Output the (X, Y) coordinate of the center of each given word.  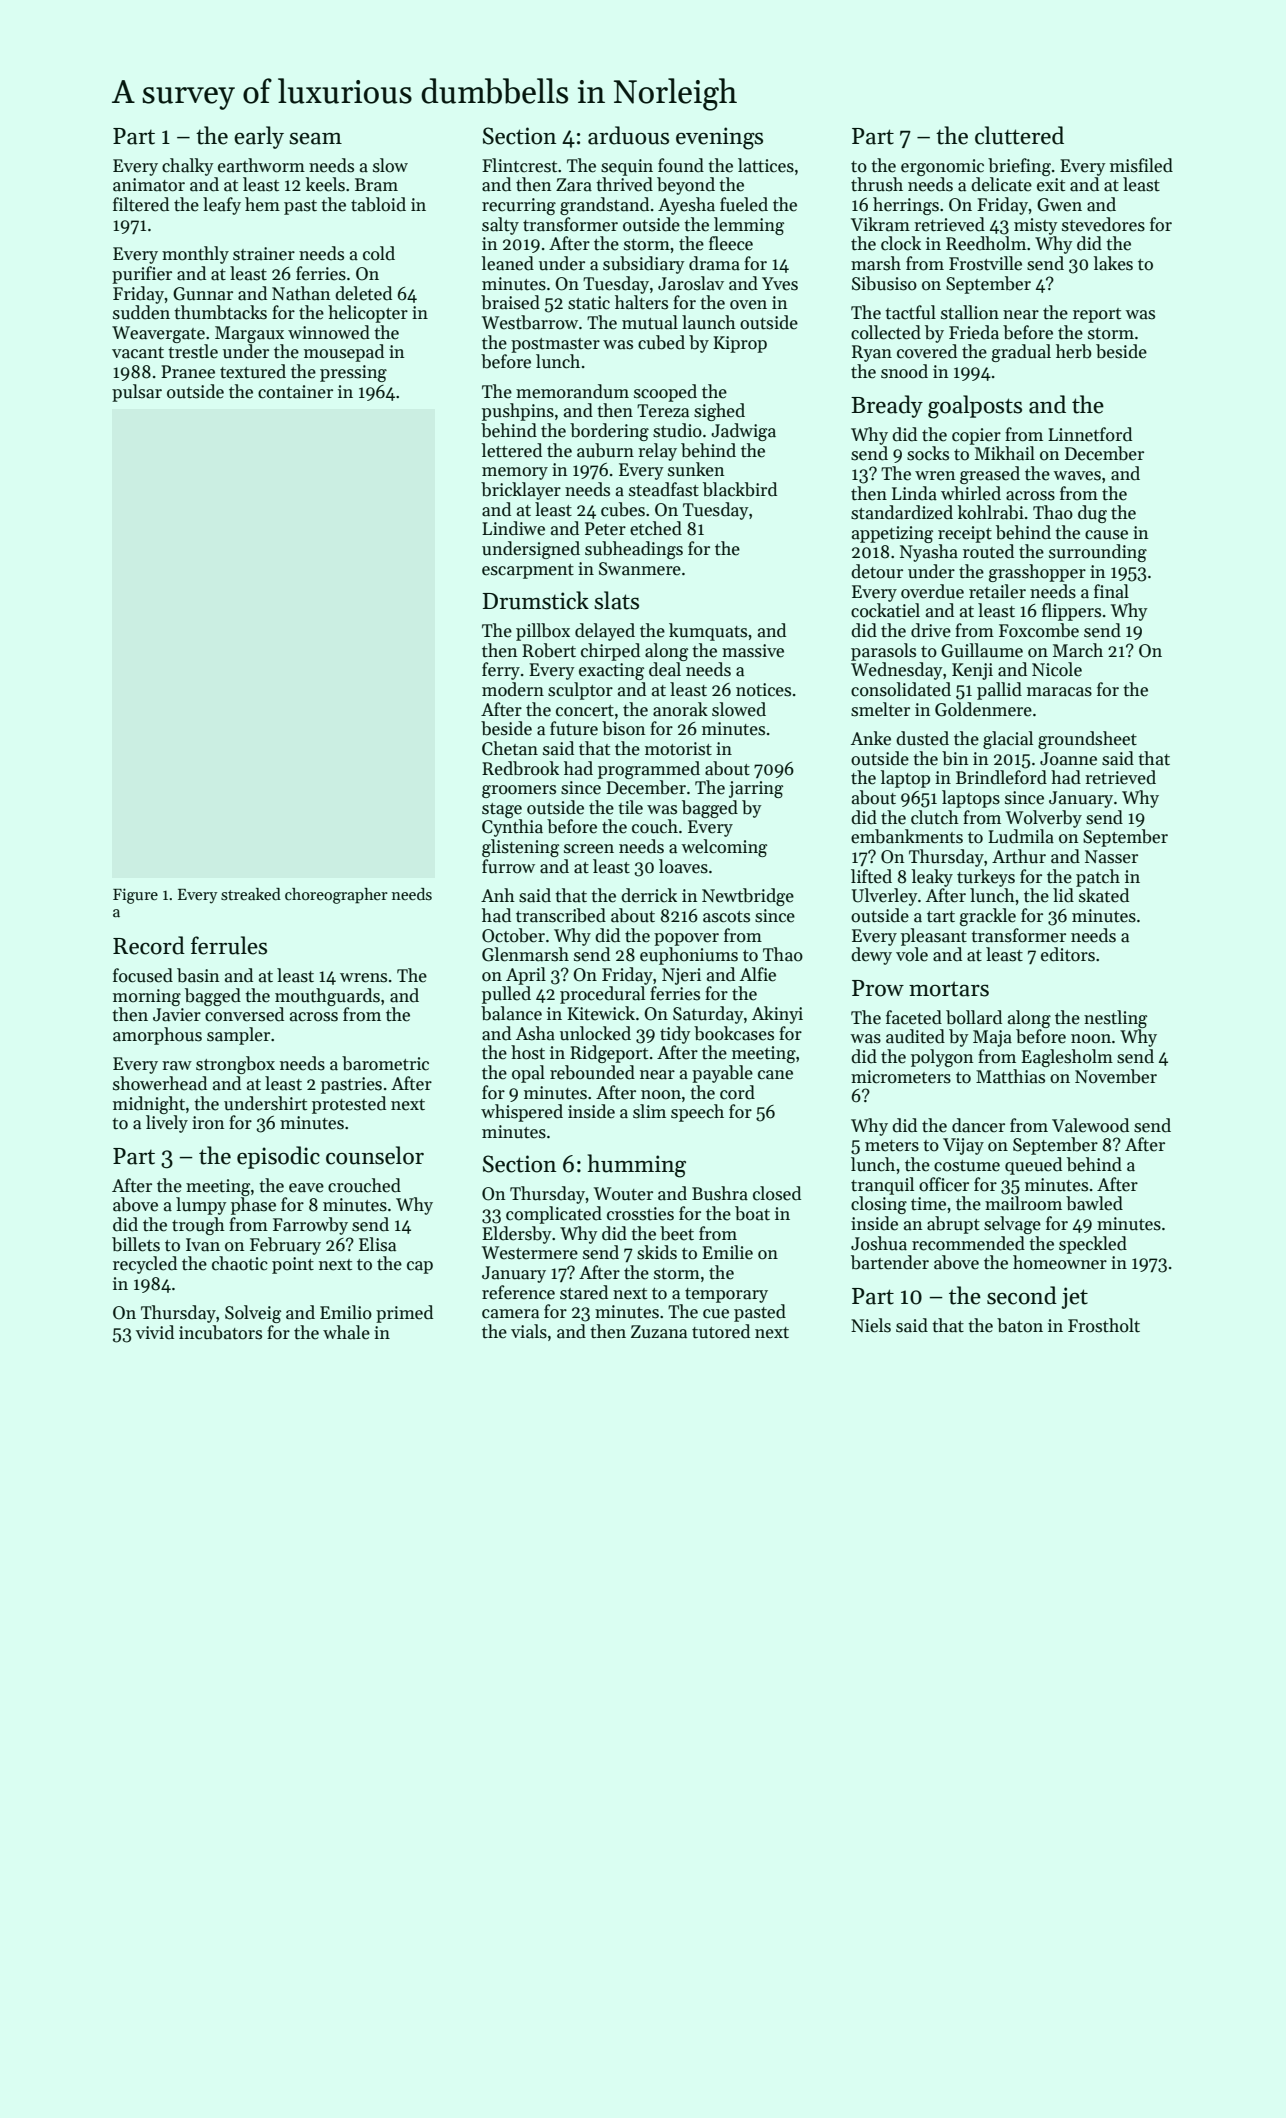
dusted (922, 738)
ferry (501, 671)
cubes (623, 509)
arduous (628, 135)
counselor (375, 1155)
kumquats (708, 632)
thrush (877, 184)
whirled (971, 493)
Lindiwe (513, 528)
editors (1068, 954)
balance (511, 1013)
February (285, 1246)
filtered (141, 204)
